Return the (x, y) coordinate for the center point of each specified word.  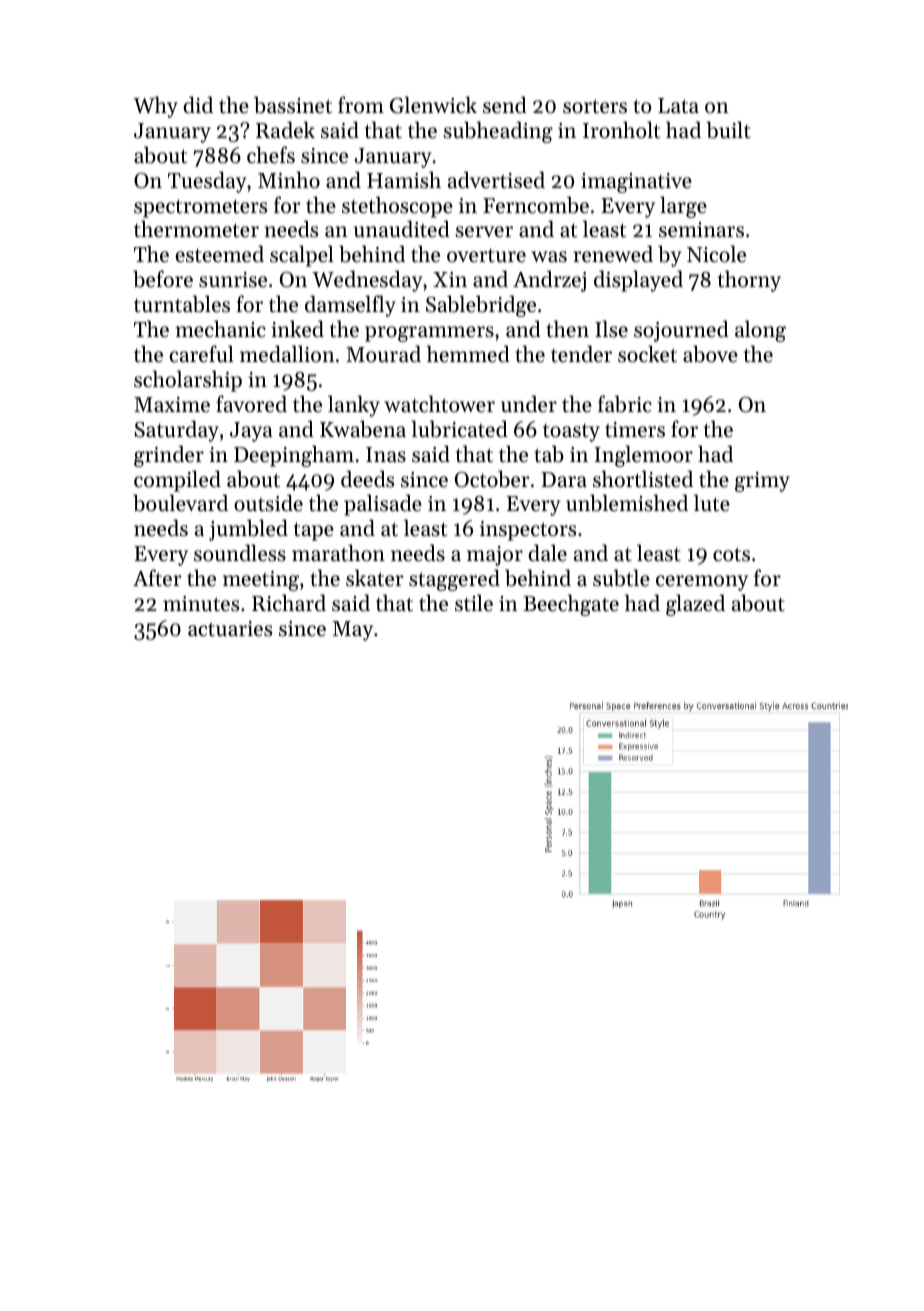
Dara (564, 479)
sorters (595, 106)
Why (155, 107)
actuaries (230, 629)
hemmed (468, 354)
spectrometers (200, 208)
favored (251, 404)
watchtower (439, 404)
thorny (749, 281)
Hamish (404, 180)
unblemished (627, 503)
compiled (177, 481)
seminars (701, 230)
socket (647, 354)
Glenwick (433, 105)
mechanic (221, 329)
